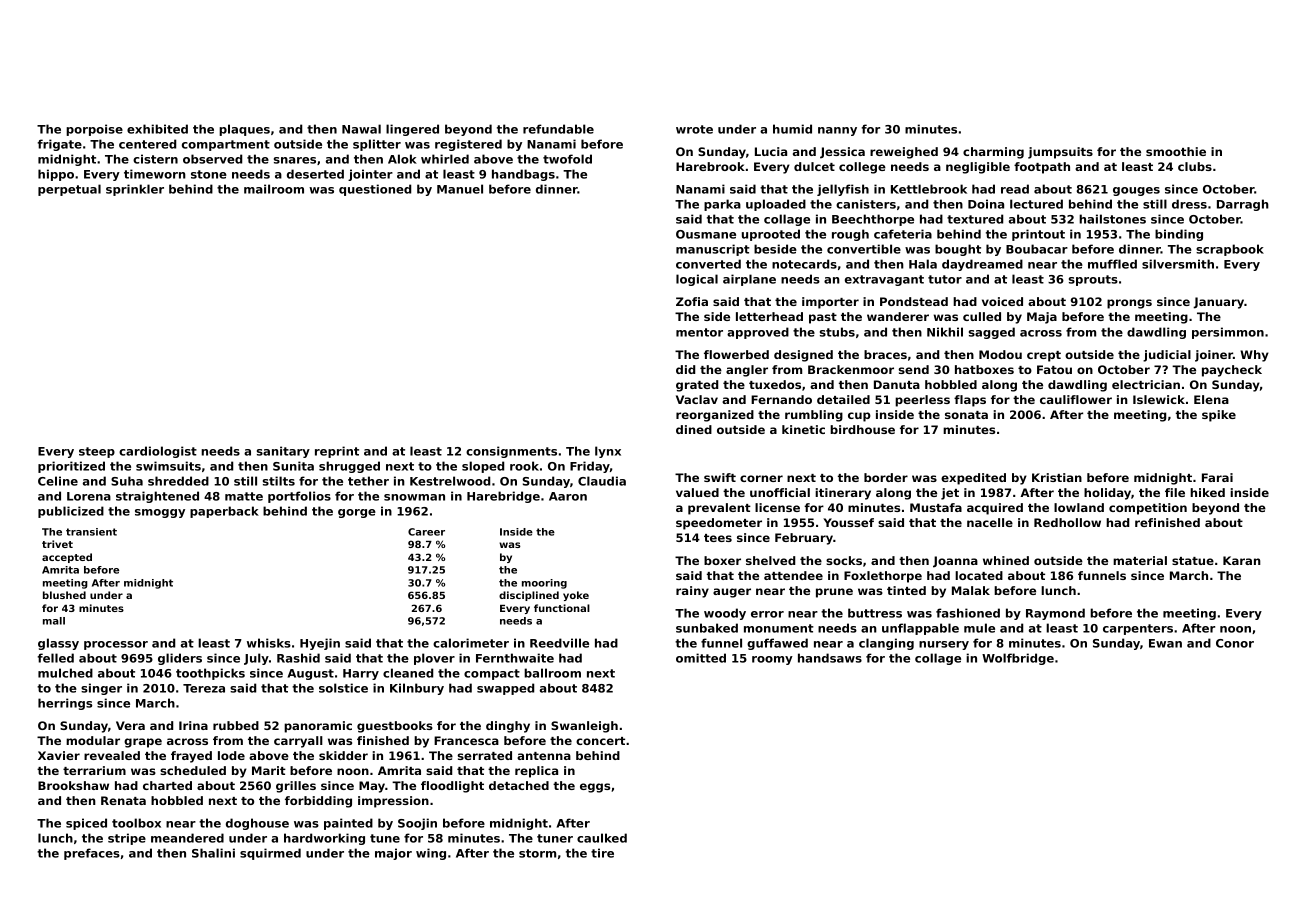 Image resolution: width=1308 pixels, height=924 pixels. What do you see at coordinates (64, 595) in the screenshot?
I see `blushed` at bounding box center [64, 595].
